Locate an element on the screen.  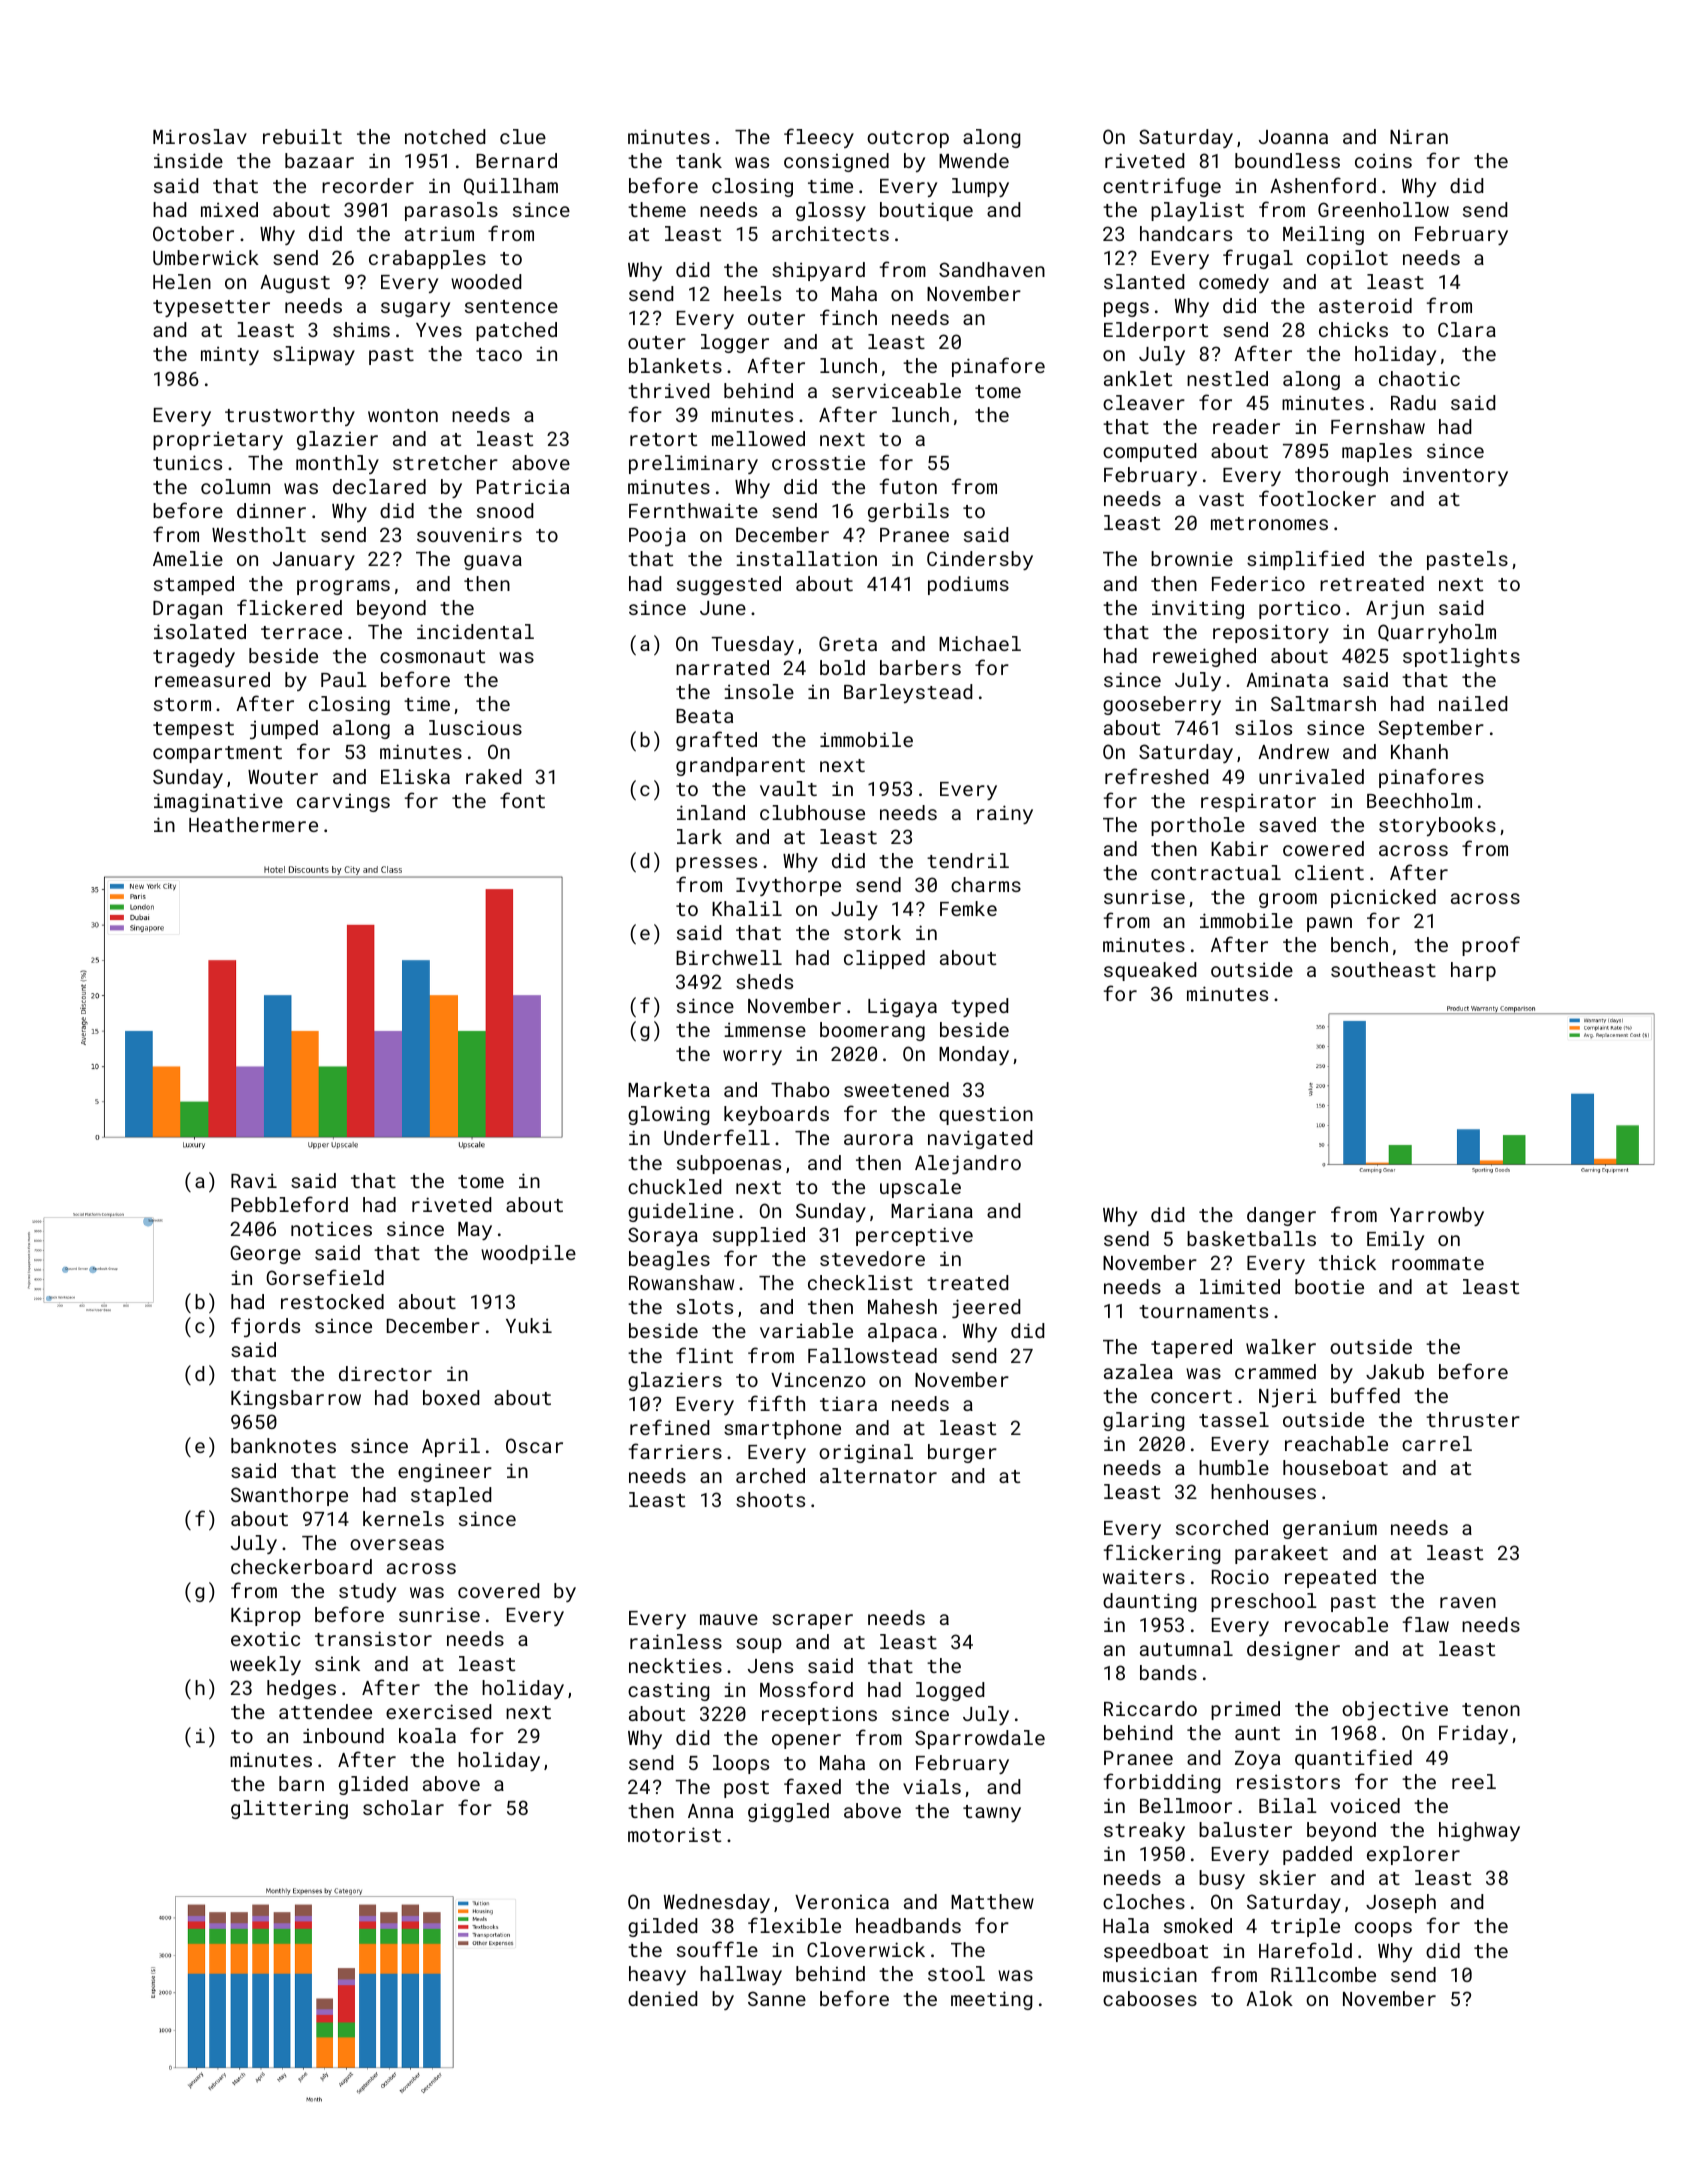
raven is located at coordinates (1468, 1602).
